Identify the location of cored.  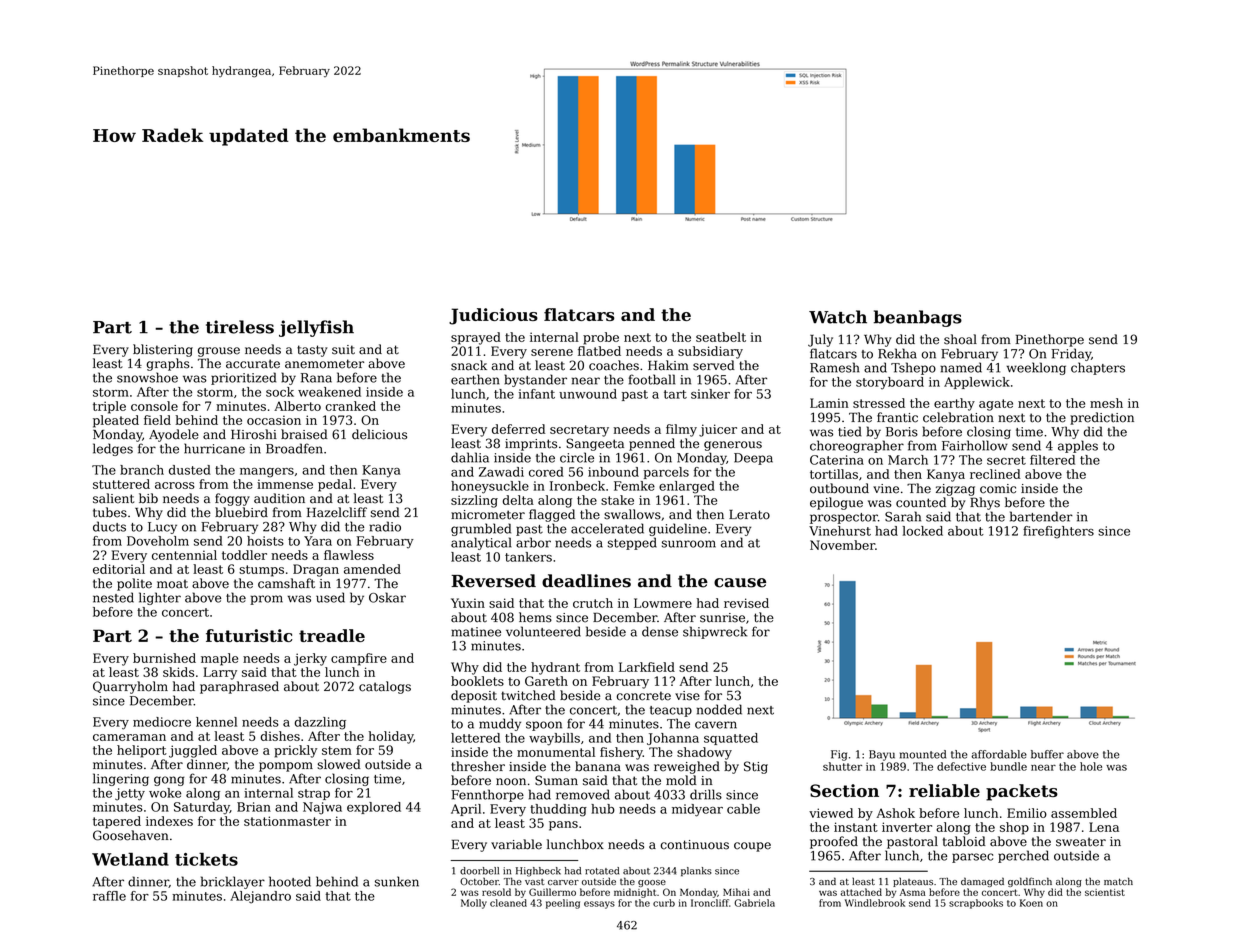
(546, 472).
